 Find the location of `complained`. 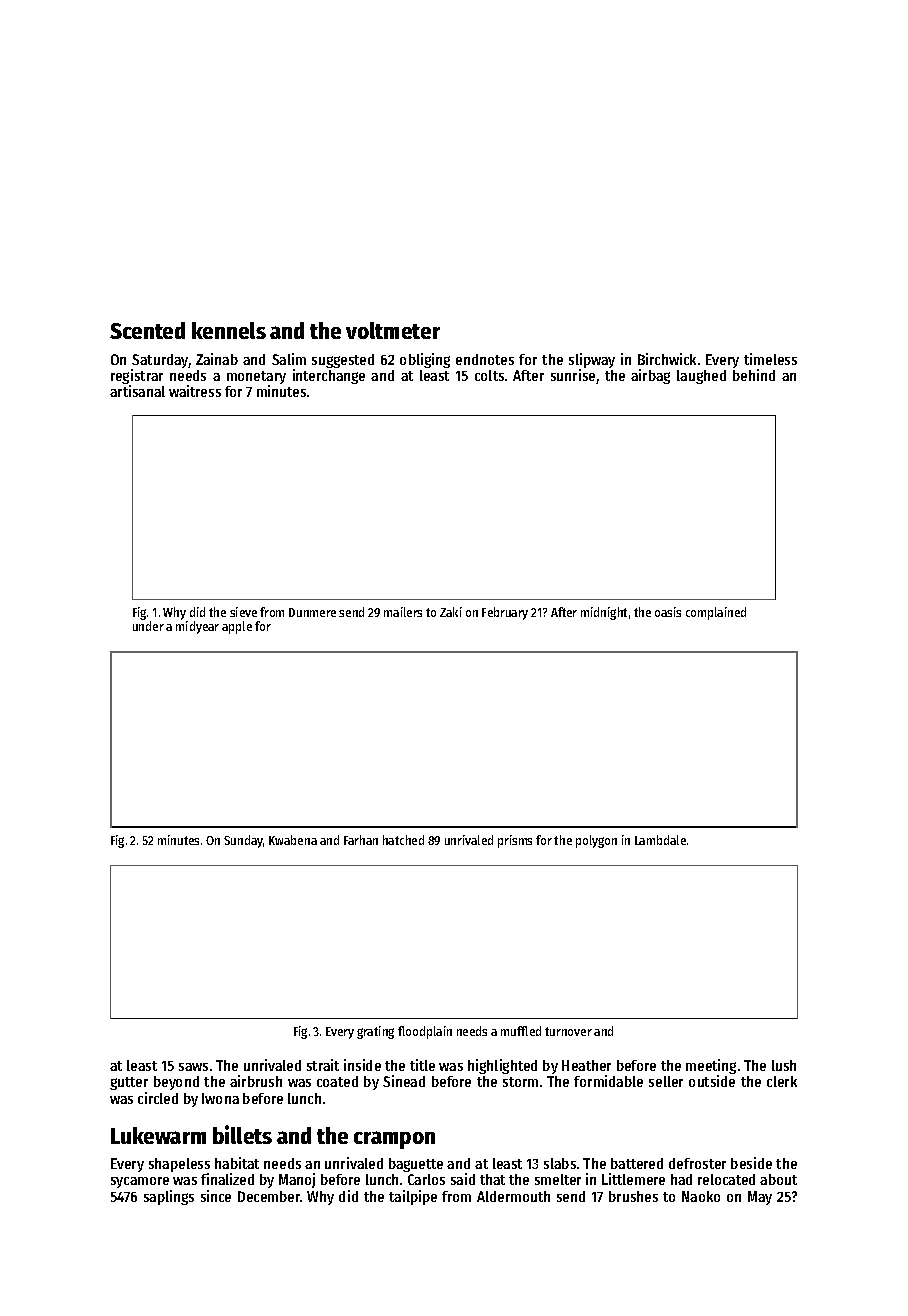

complained is located at coordinates (716, 613).
